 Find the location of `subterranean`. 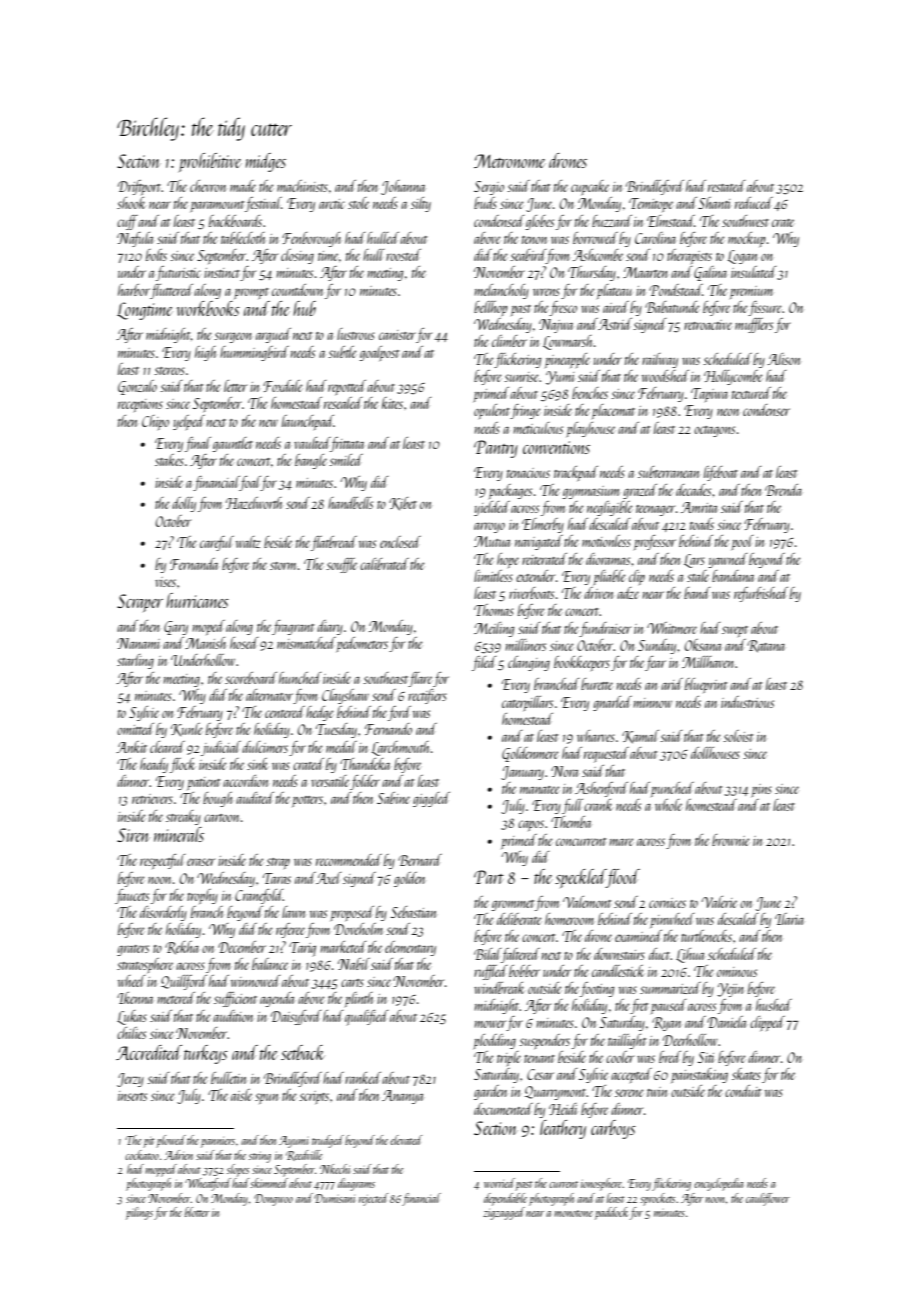

subterranean is located at coordinates (668, 472).
